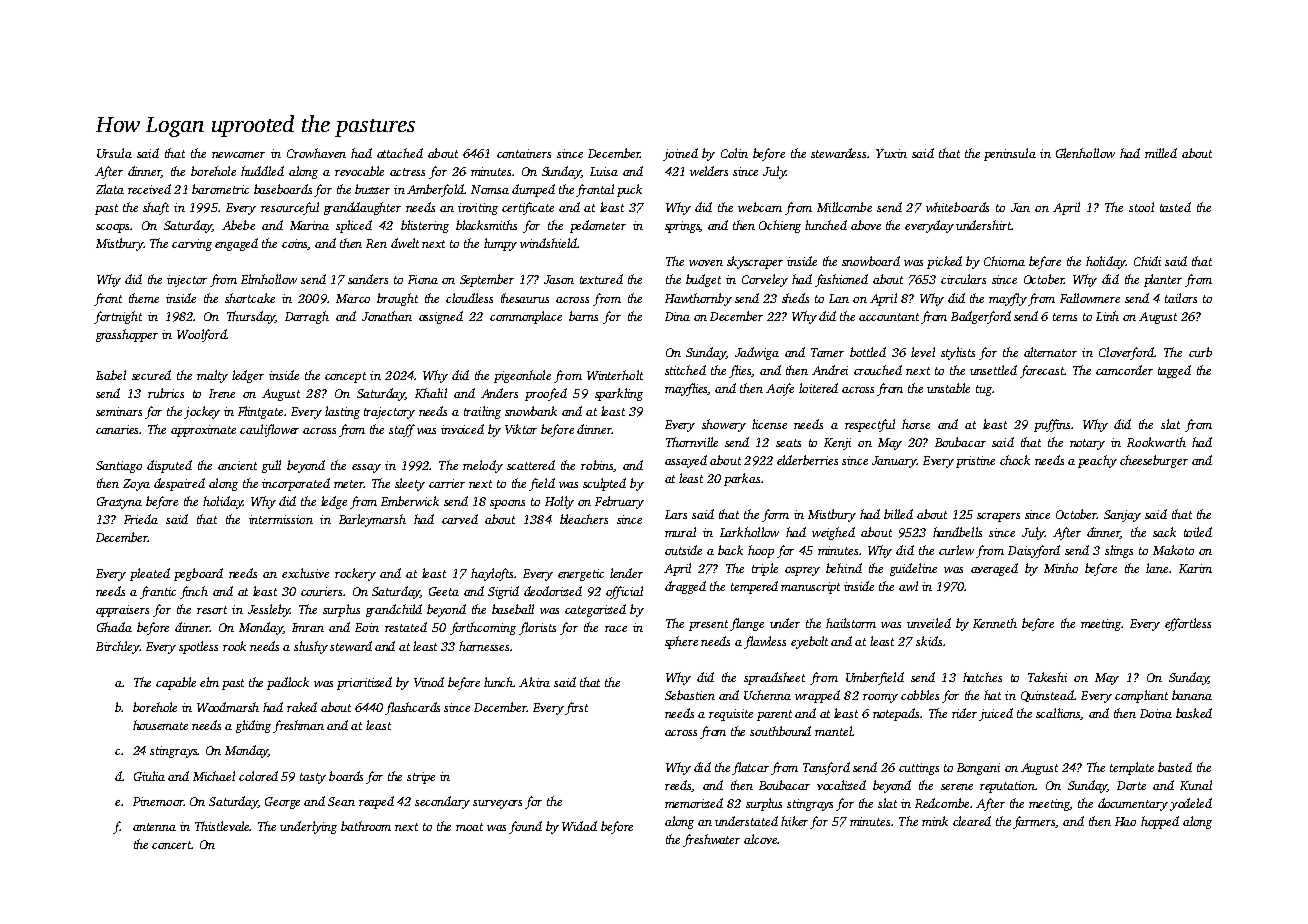 The height and width of the page is (924, 1308). I want to click on Jadwiga, so click(757, 353).
